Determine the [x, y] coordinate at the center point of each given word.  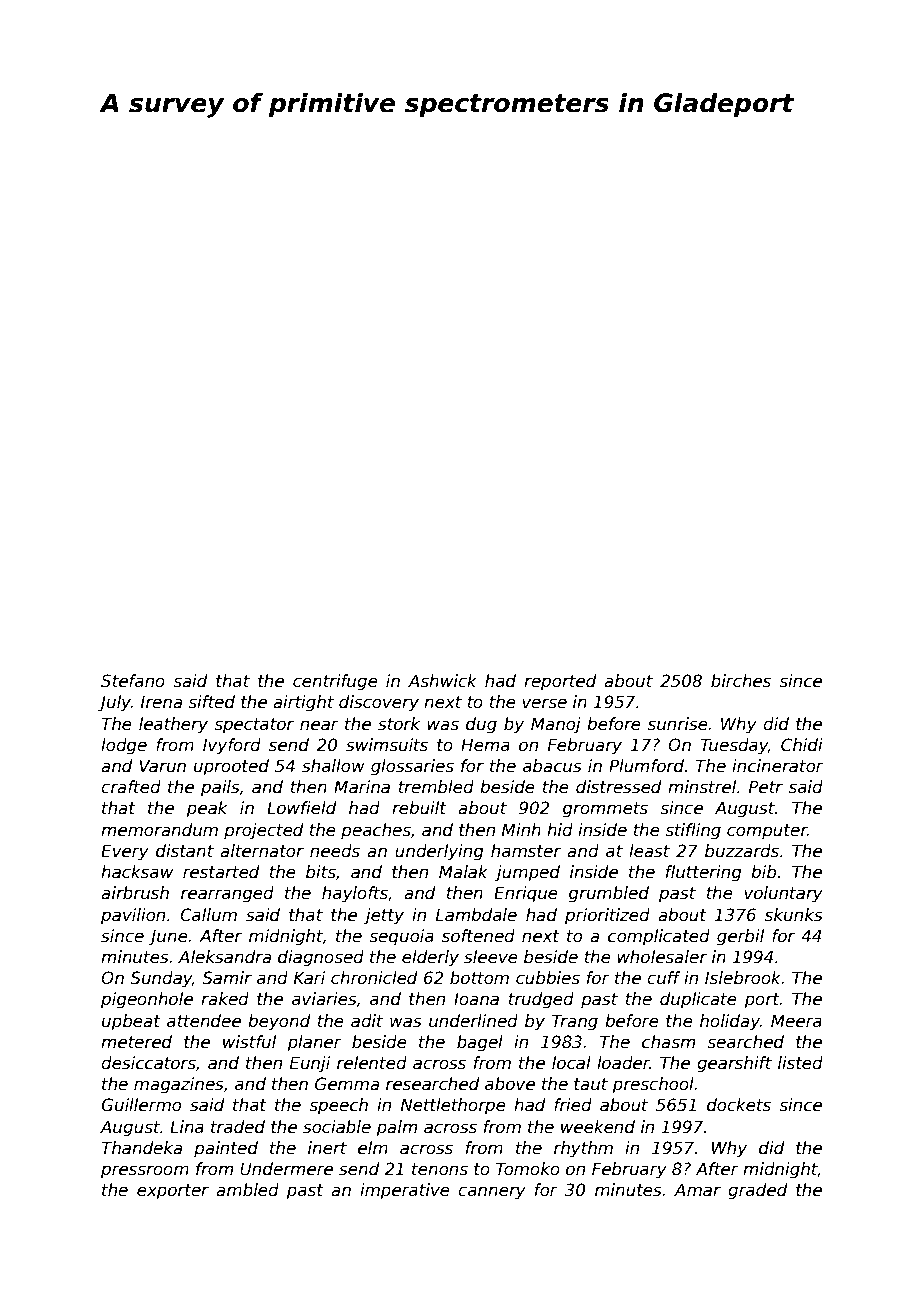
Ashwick [442, 681]
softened [478, 936]
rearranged [227, 894]
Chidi [802, 745]
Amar [697, 1189]
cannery [492, 1193]
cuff [664, 978]
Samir [227, 978]
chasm [668, 1042]
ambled [247, 1190]
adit [367, 1021]
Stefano [133, 681]
